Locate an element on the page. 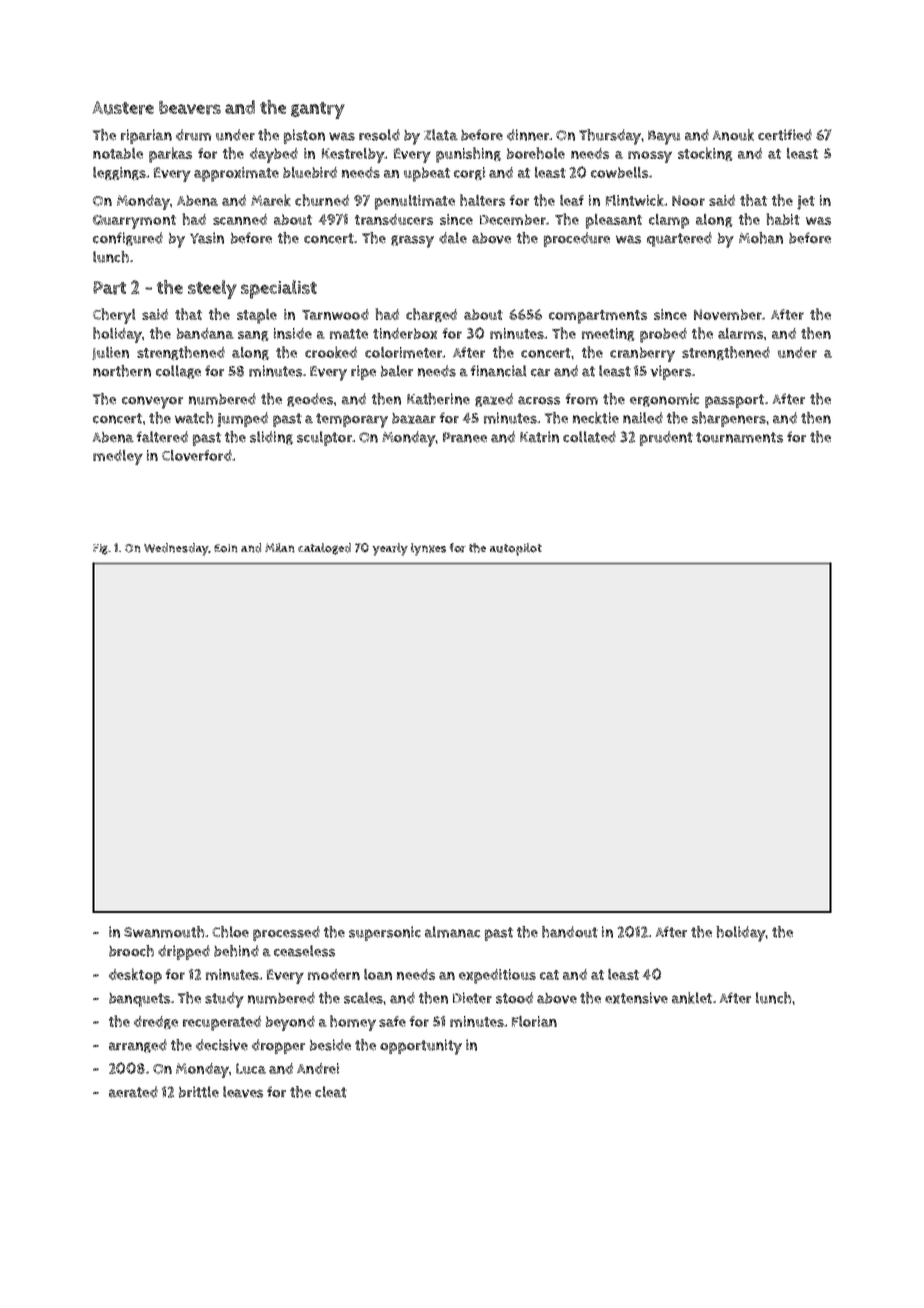  Austere is located at coordinates (123, 108).
